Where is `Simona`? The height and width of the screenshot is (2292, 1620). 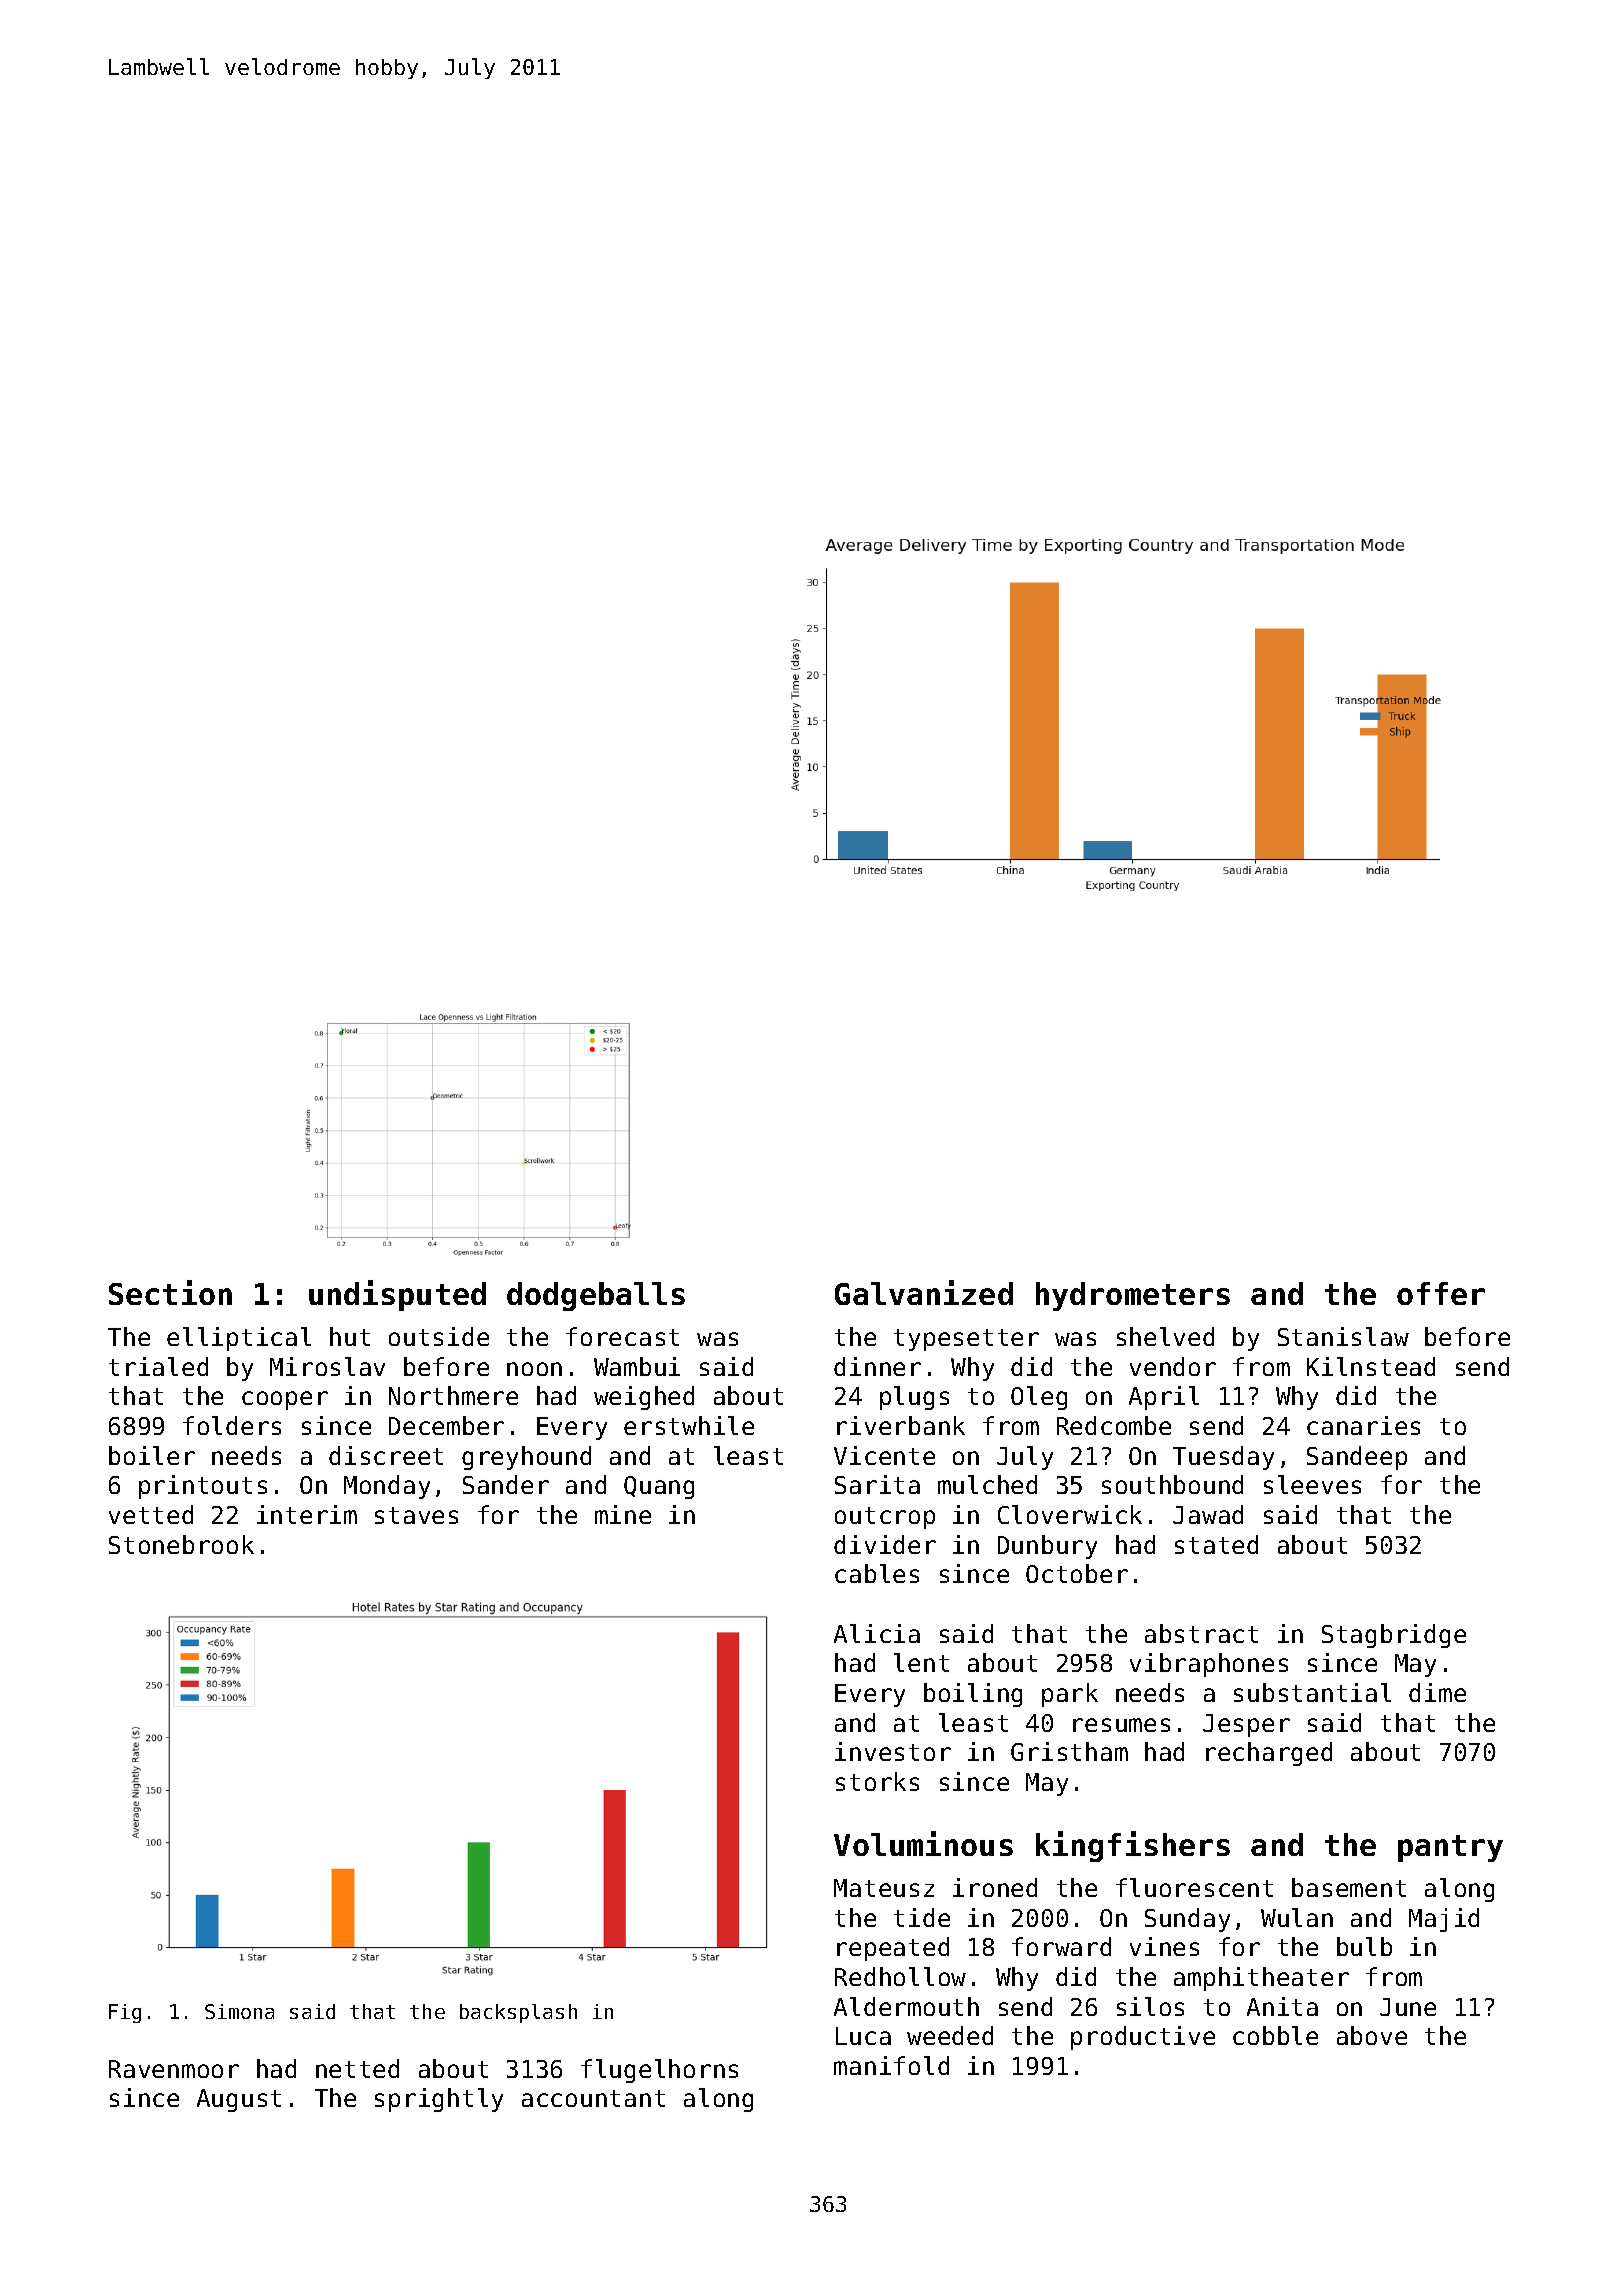
Simona is located at coordinates (239, 2011).
